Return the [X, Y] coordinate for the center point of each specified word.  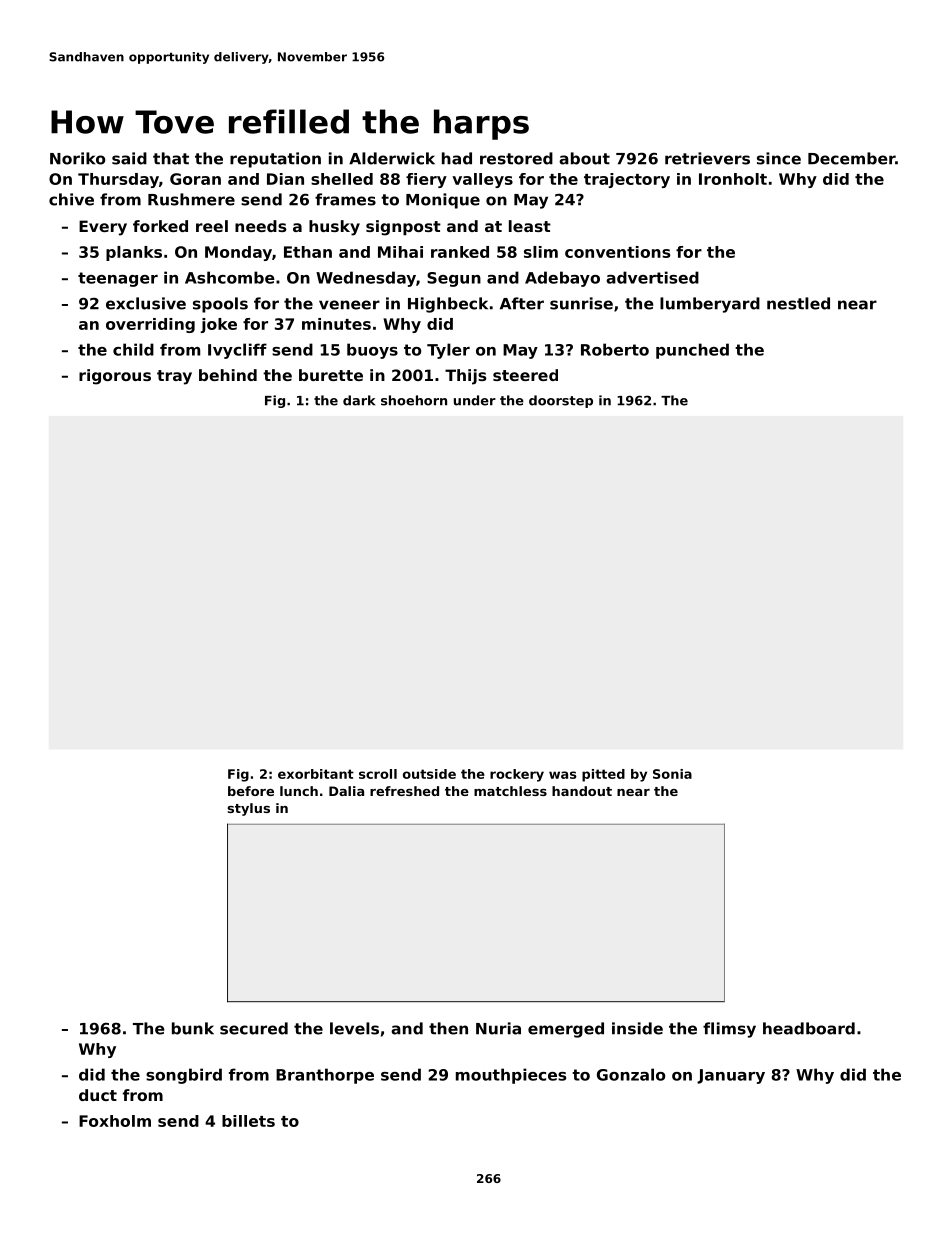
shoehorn [414, 400]
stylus [249, 809]
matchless [510, 791]
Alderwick [392, 158]
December [851, 158]
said [129, 158]
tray [174, 377]
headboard [809, 1028]
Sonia [672, 774]
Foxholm [115, 1121]
